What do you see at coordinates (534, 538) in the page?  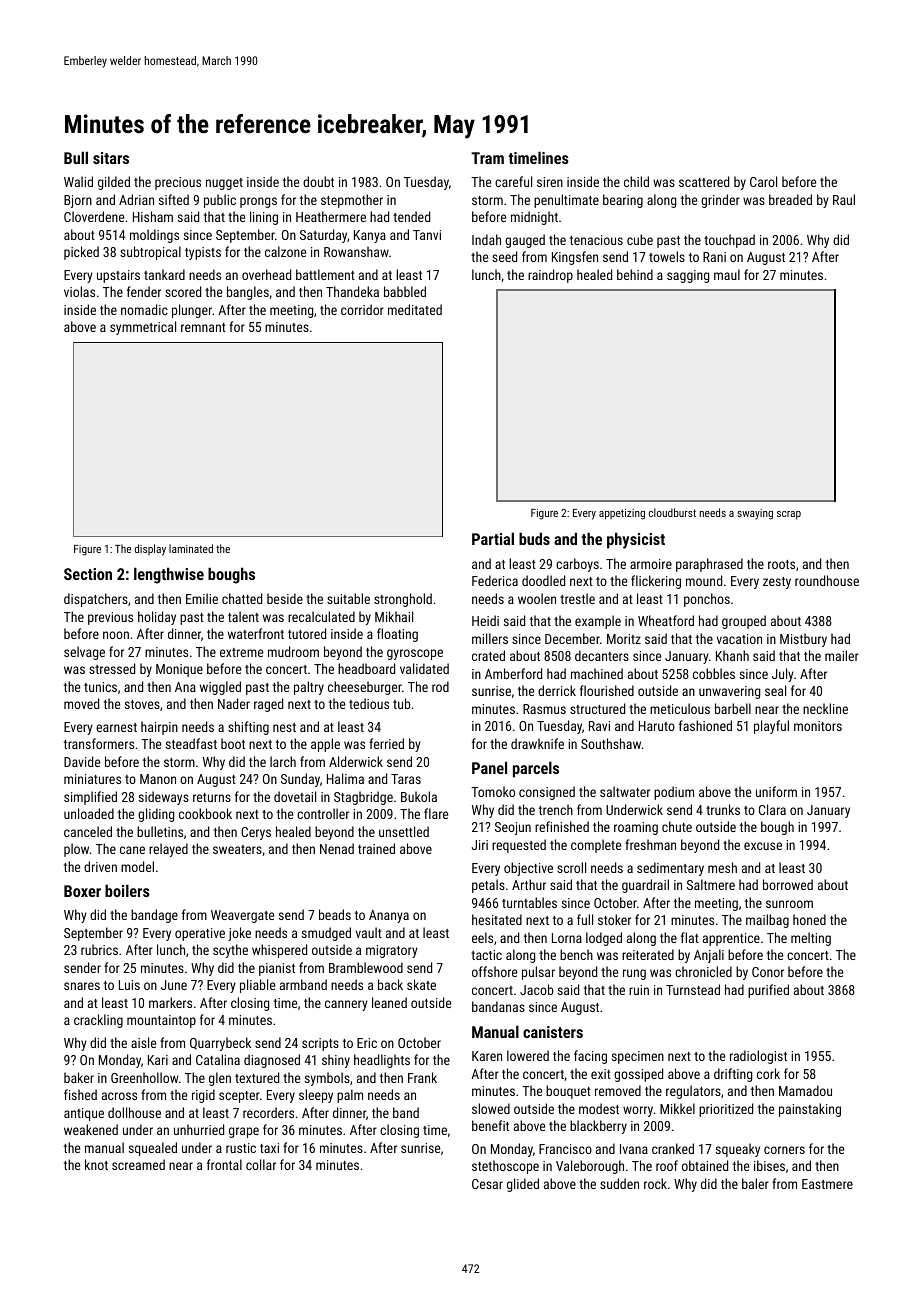 I see `buds` at bounding box center [534, 538].
